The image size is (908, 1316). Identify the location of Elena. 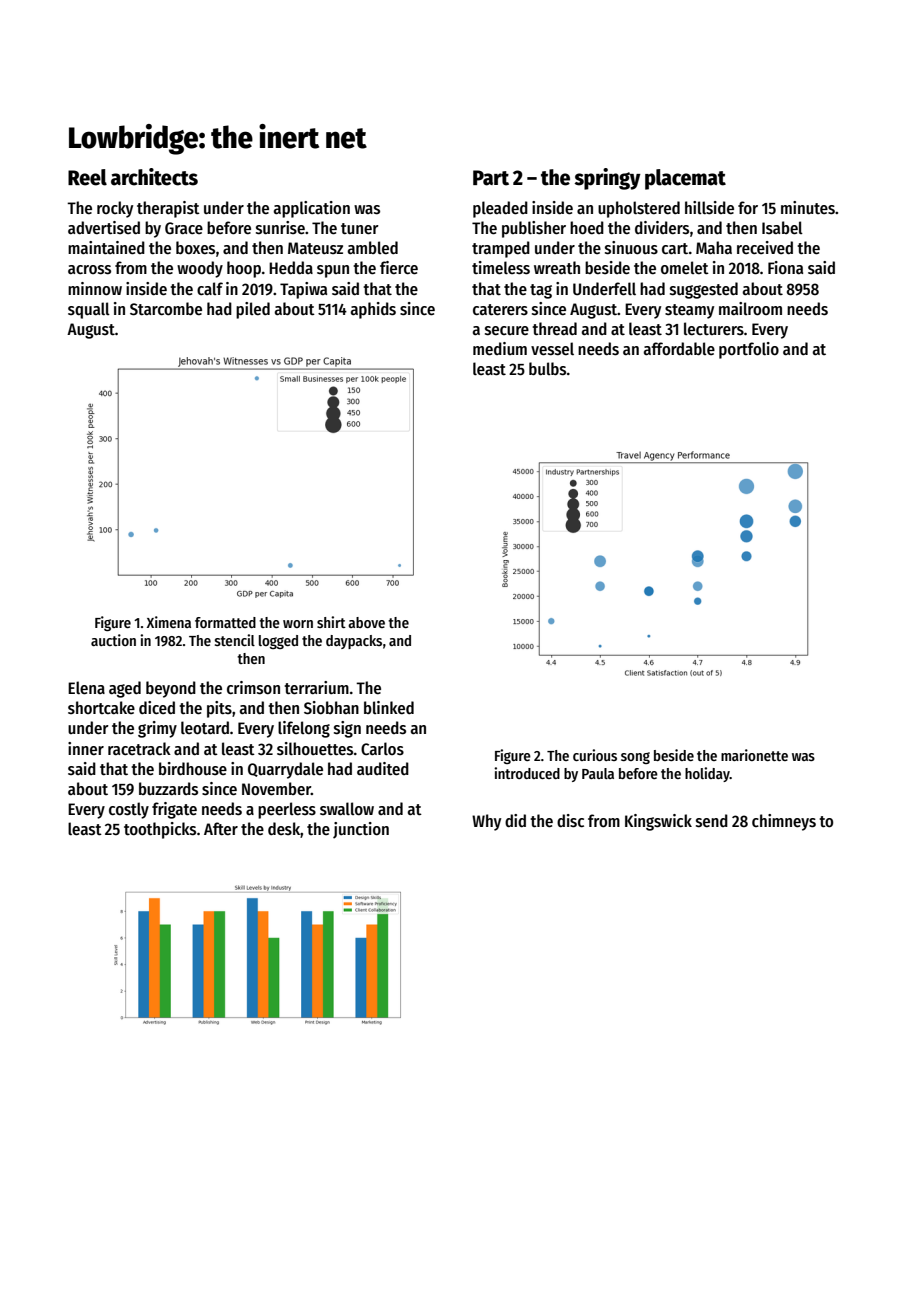
(86, 688).
